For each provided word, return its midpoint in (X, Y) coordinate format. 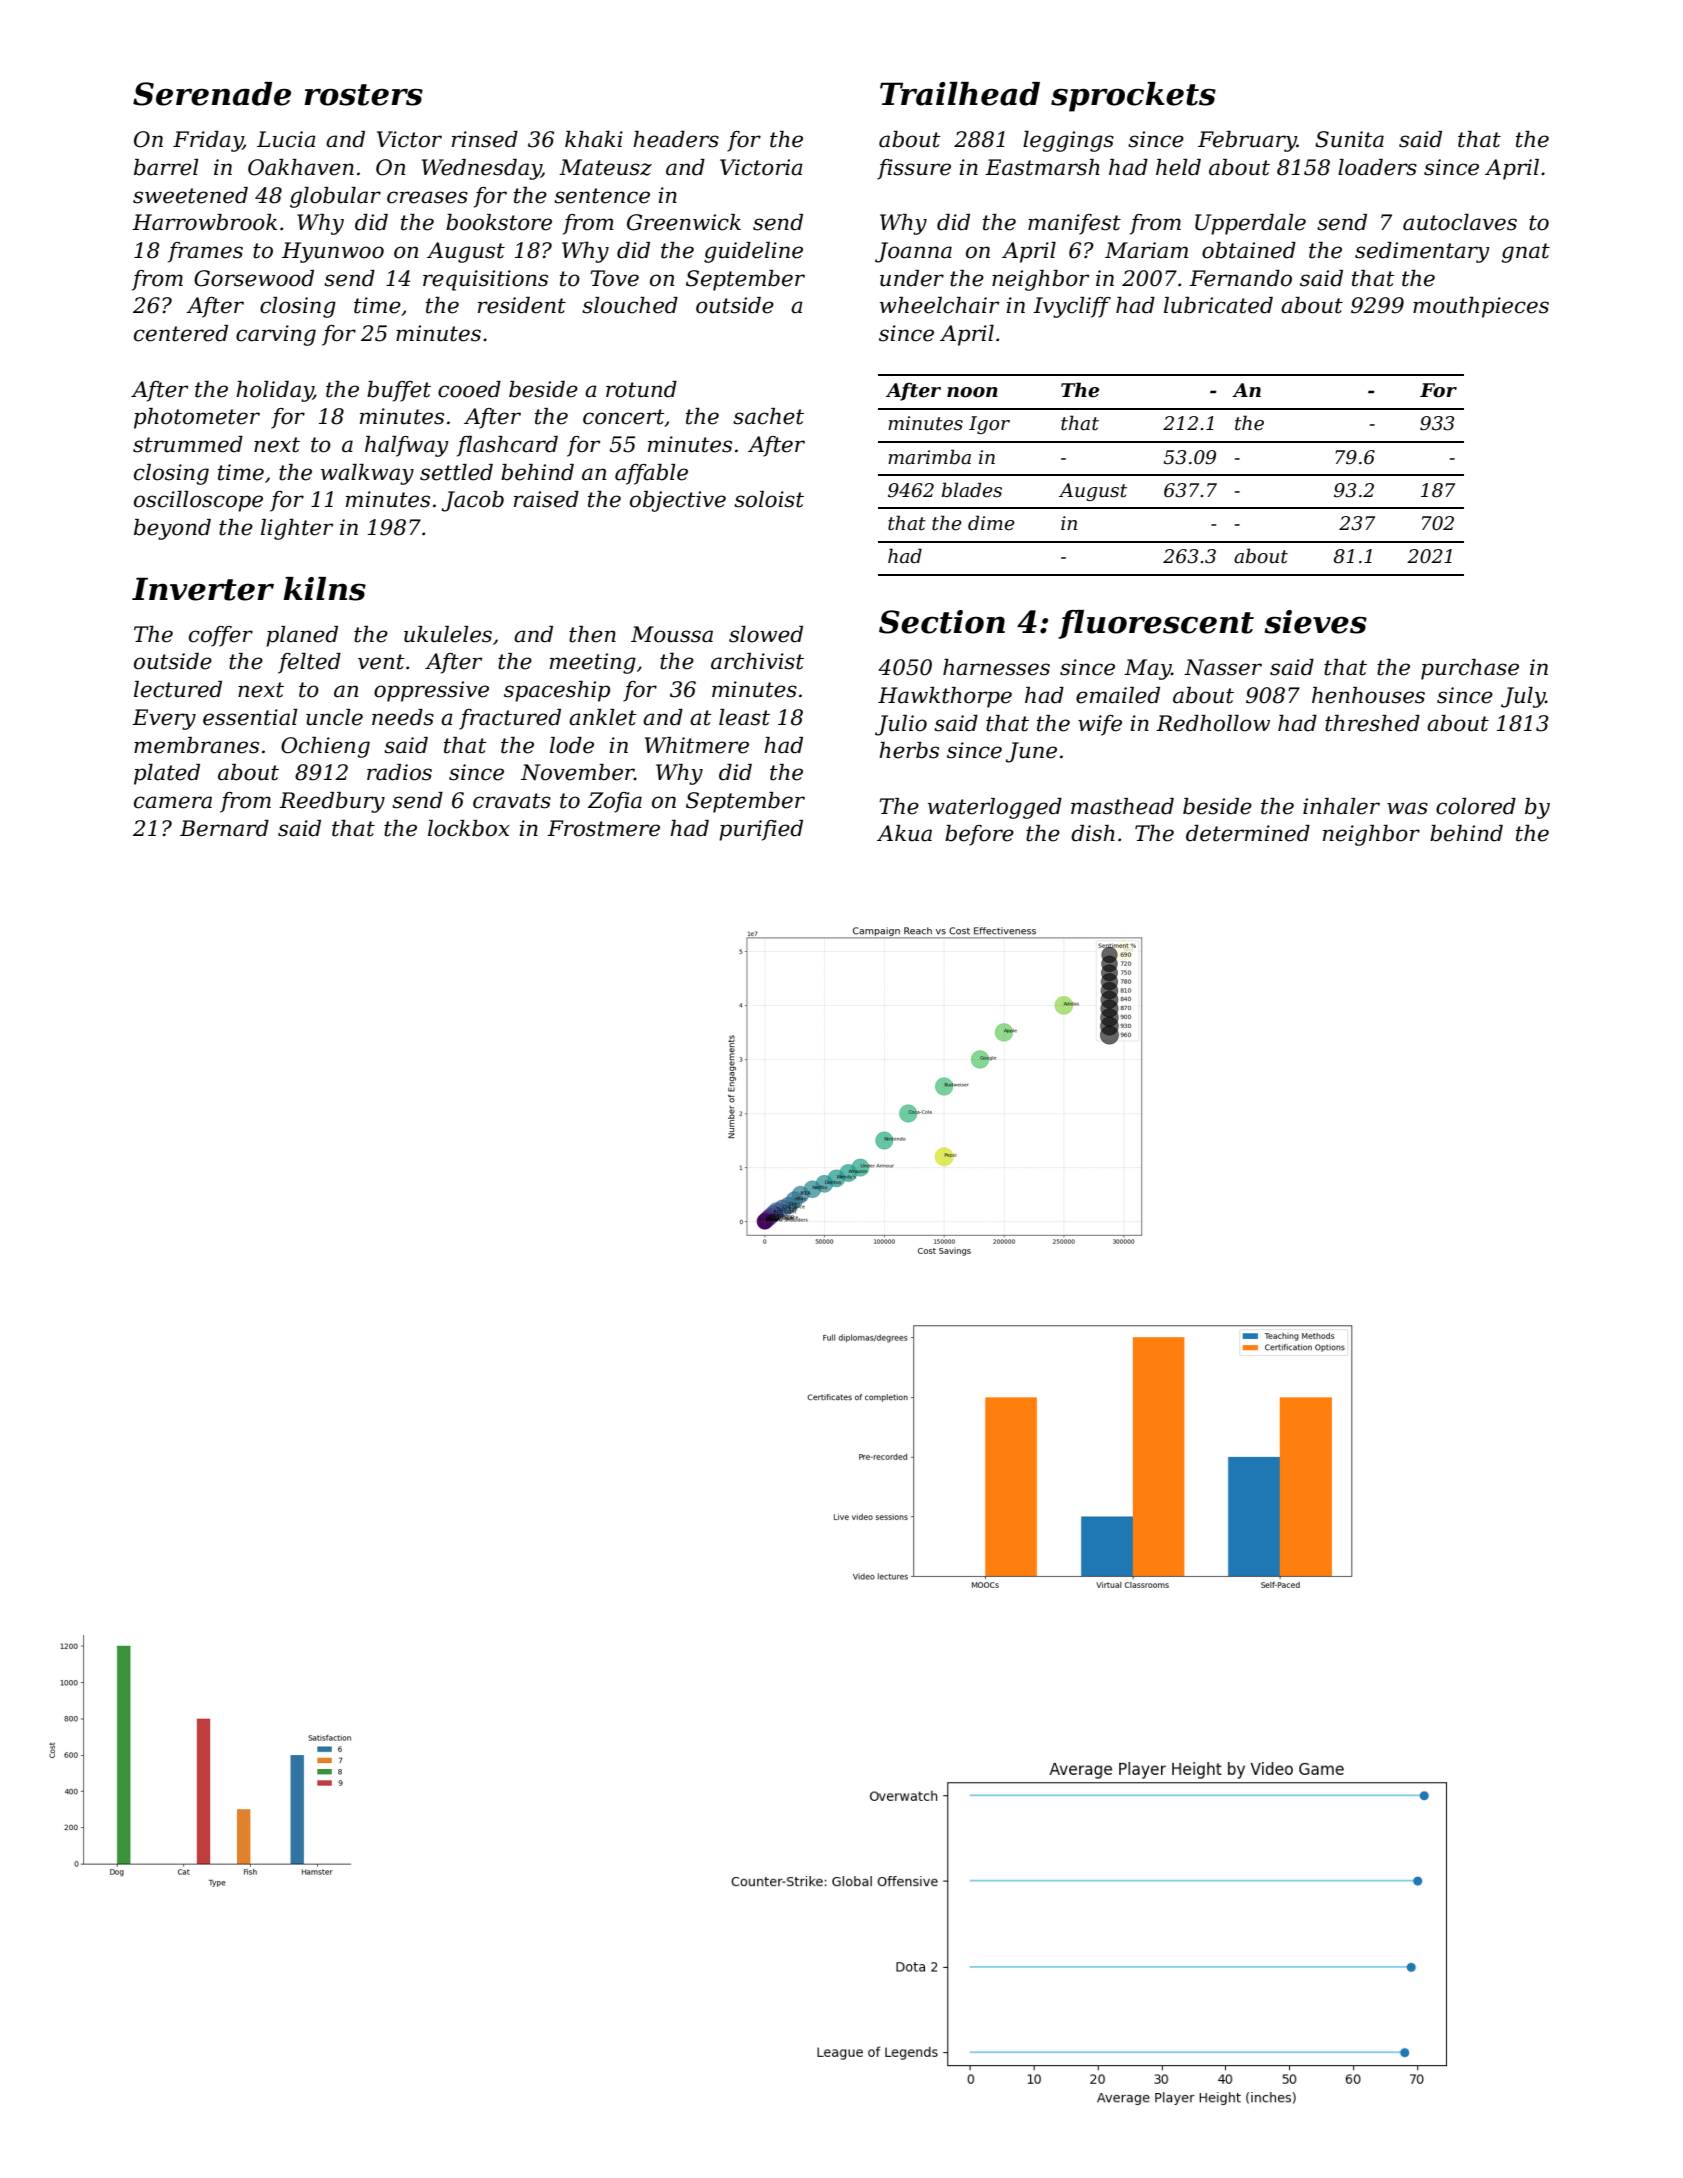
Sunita (1349, 139)
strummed (188, 444)
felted (309, 663)
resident (522, 305)
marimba (929, 457)
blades (972, 490)
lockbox (469, 828)
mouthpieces (1481, 307)
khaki (594, 139)
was (1407, 808)
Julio (901, 725)
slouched (630, 305)
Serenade (212, 94)
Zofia (615, 802)
